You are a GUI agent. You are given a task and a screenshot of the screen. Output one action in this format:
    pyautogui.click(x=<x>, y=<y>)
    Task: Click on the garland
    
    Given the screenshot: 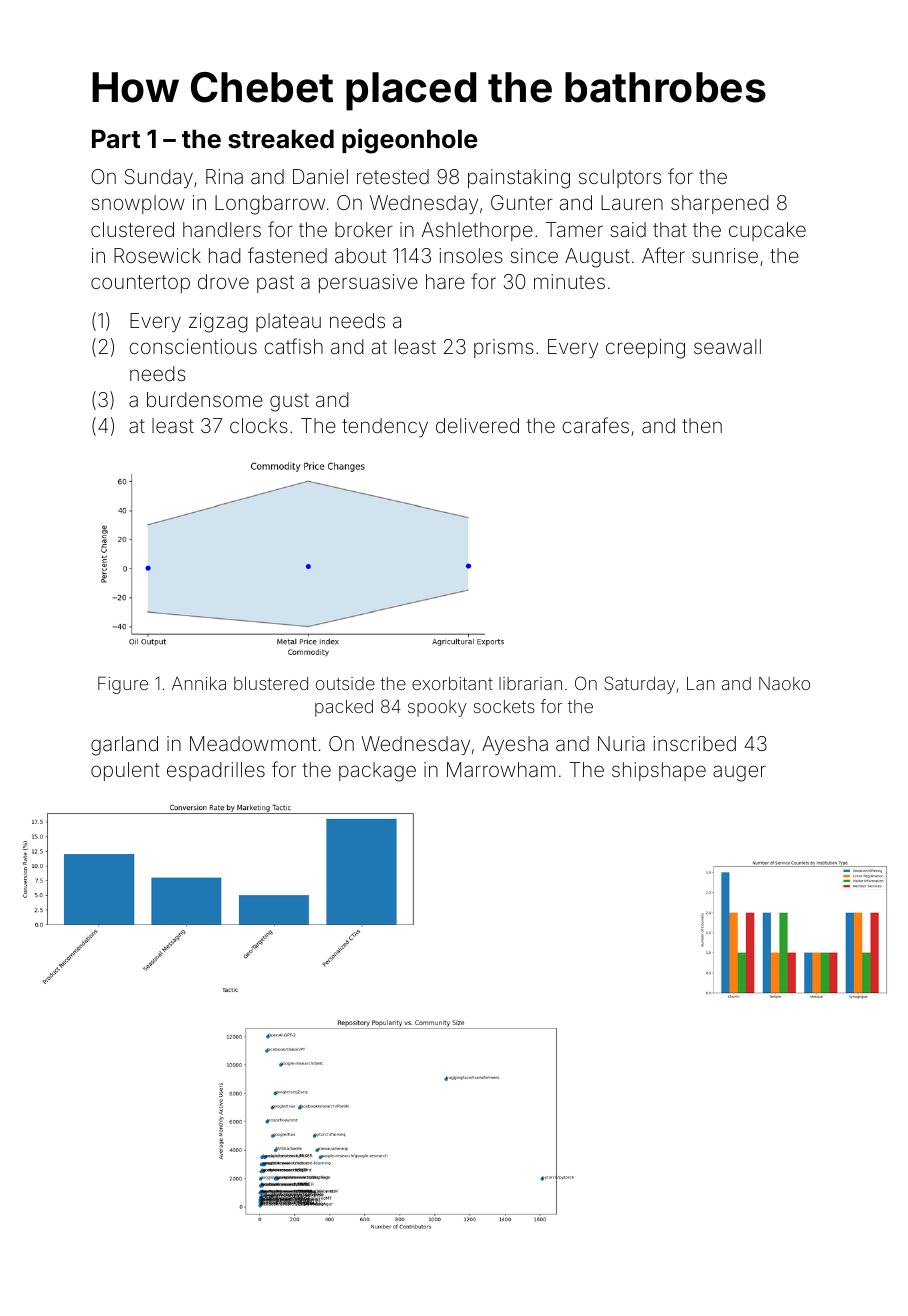 What is the action you would take?
    pyautogui.click(x=124, y=746)
